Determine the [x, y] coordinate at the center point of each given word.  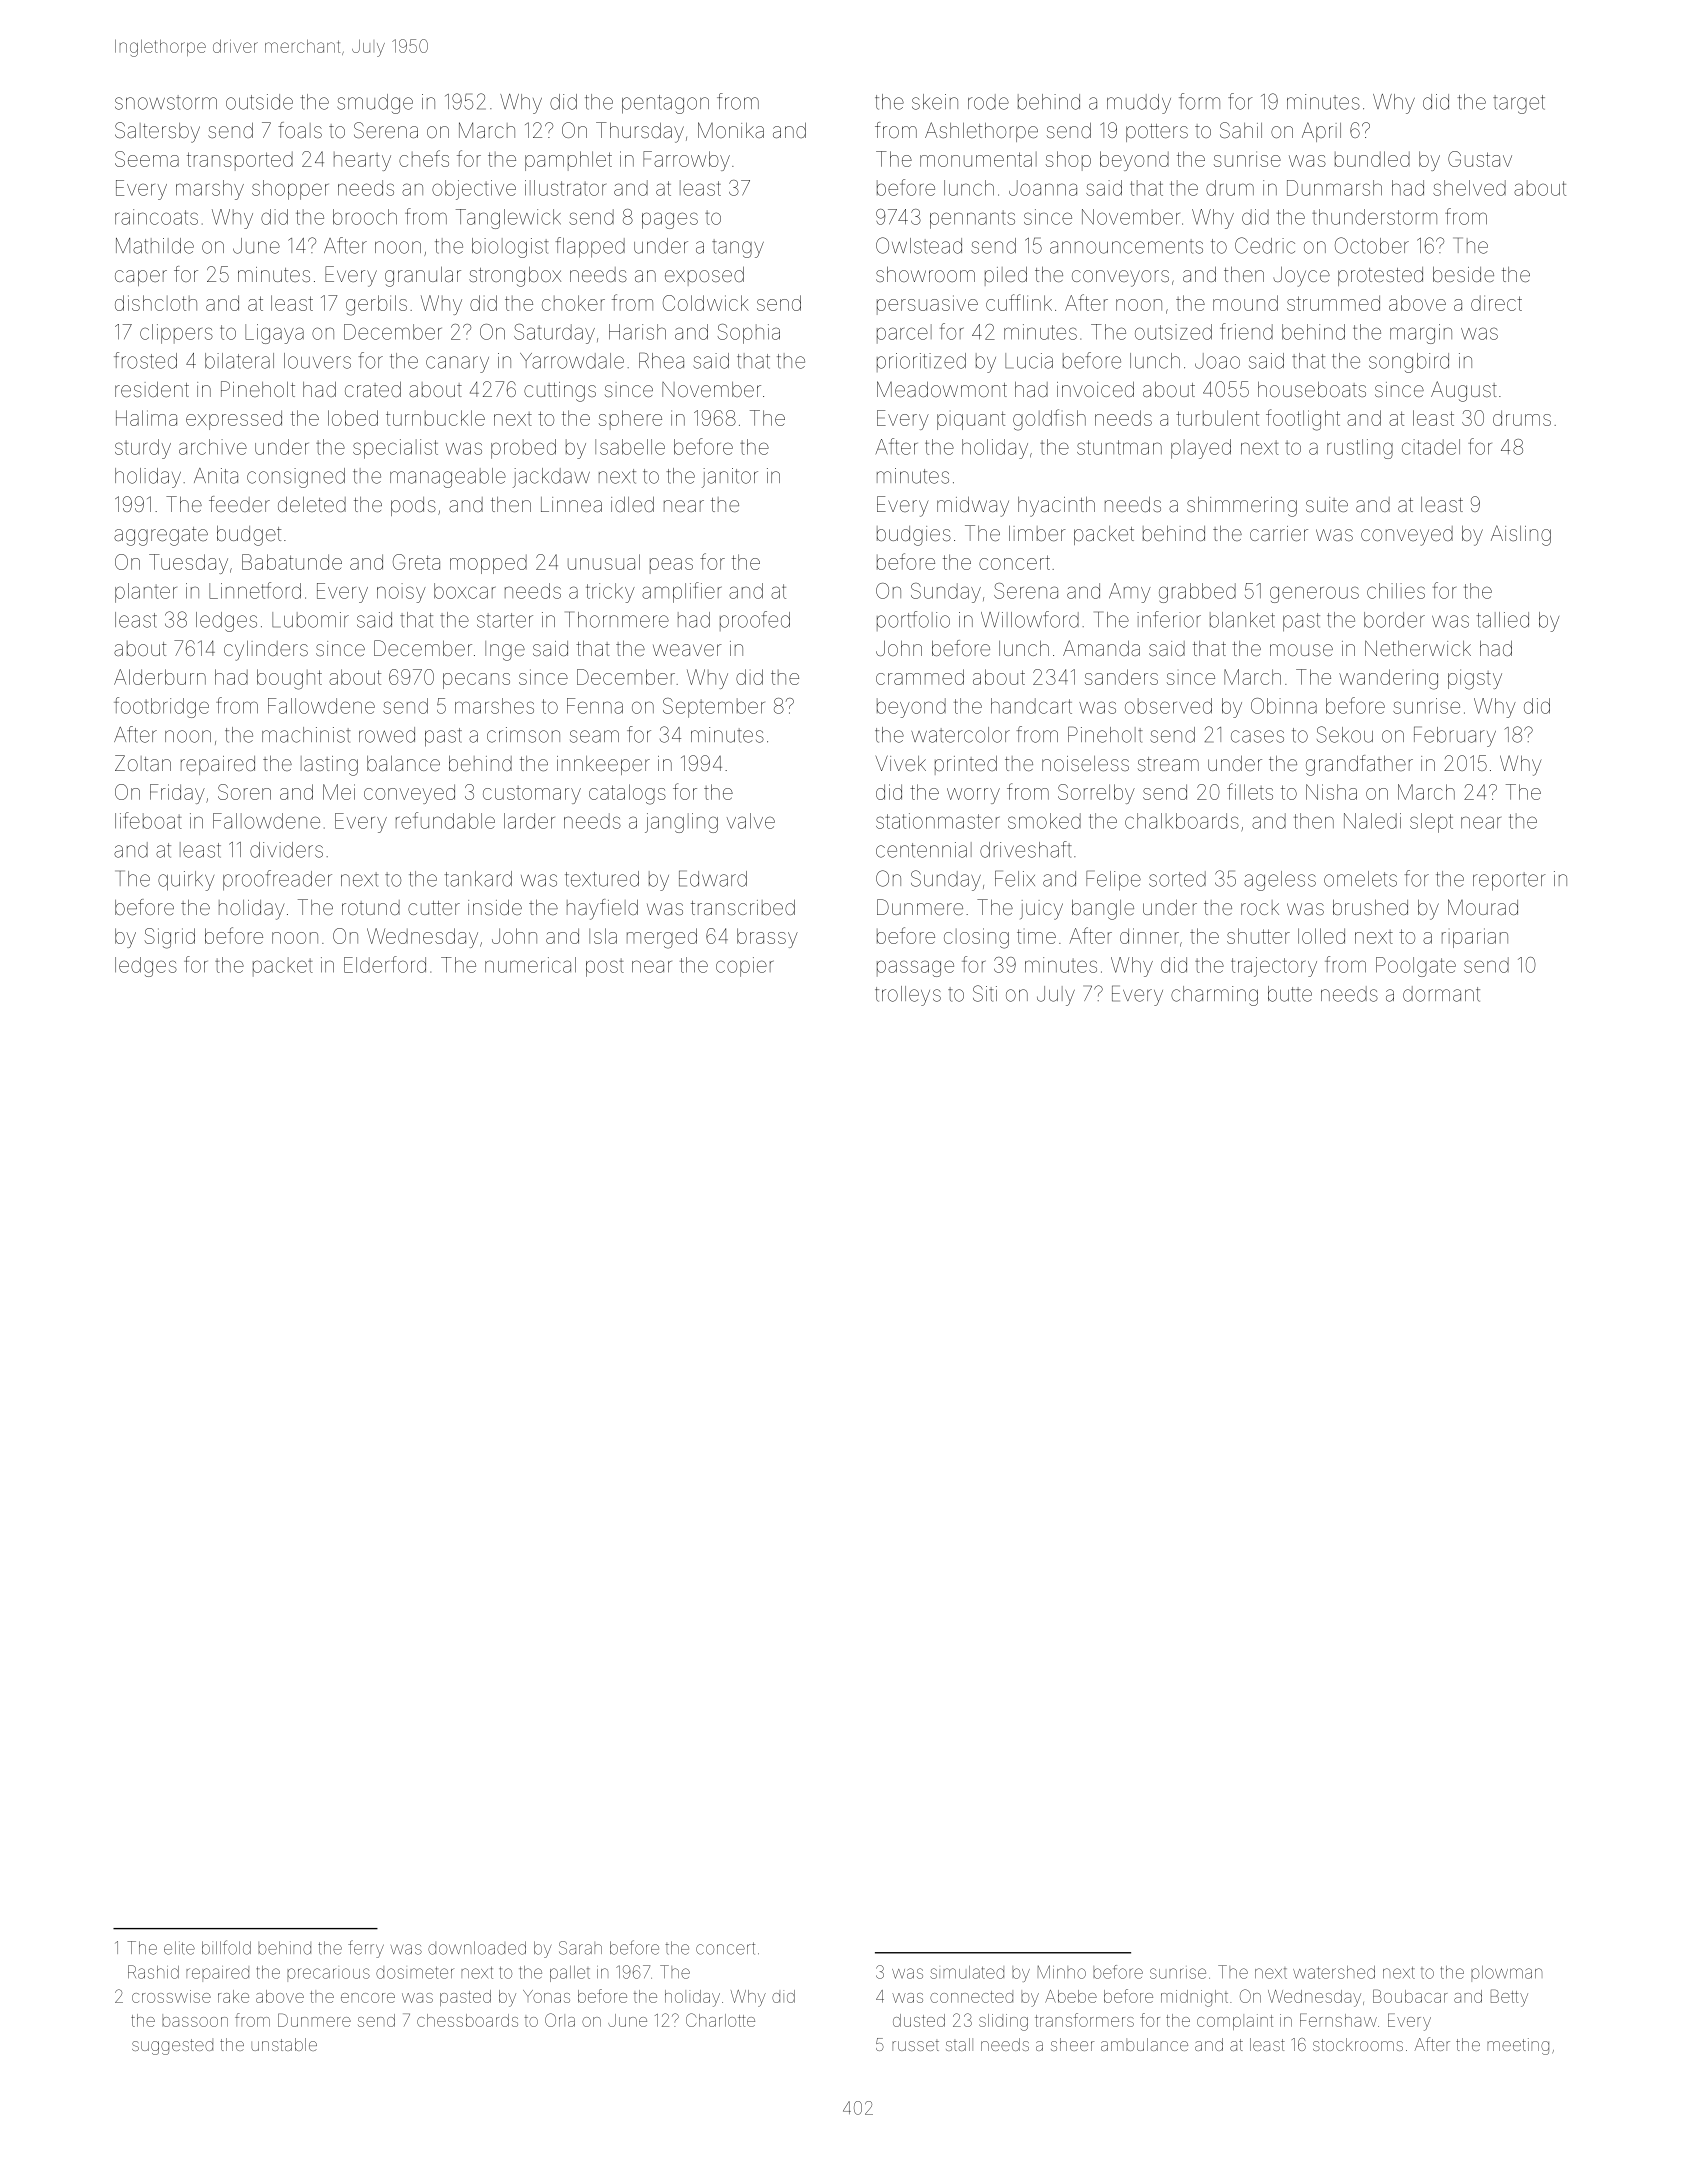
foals [300, 130]
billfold [226, 1947]
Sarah [580, 1948]
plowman [1506, 1974]
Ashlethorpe [981, 132]
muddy [1139, 104]
